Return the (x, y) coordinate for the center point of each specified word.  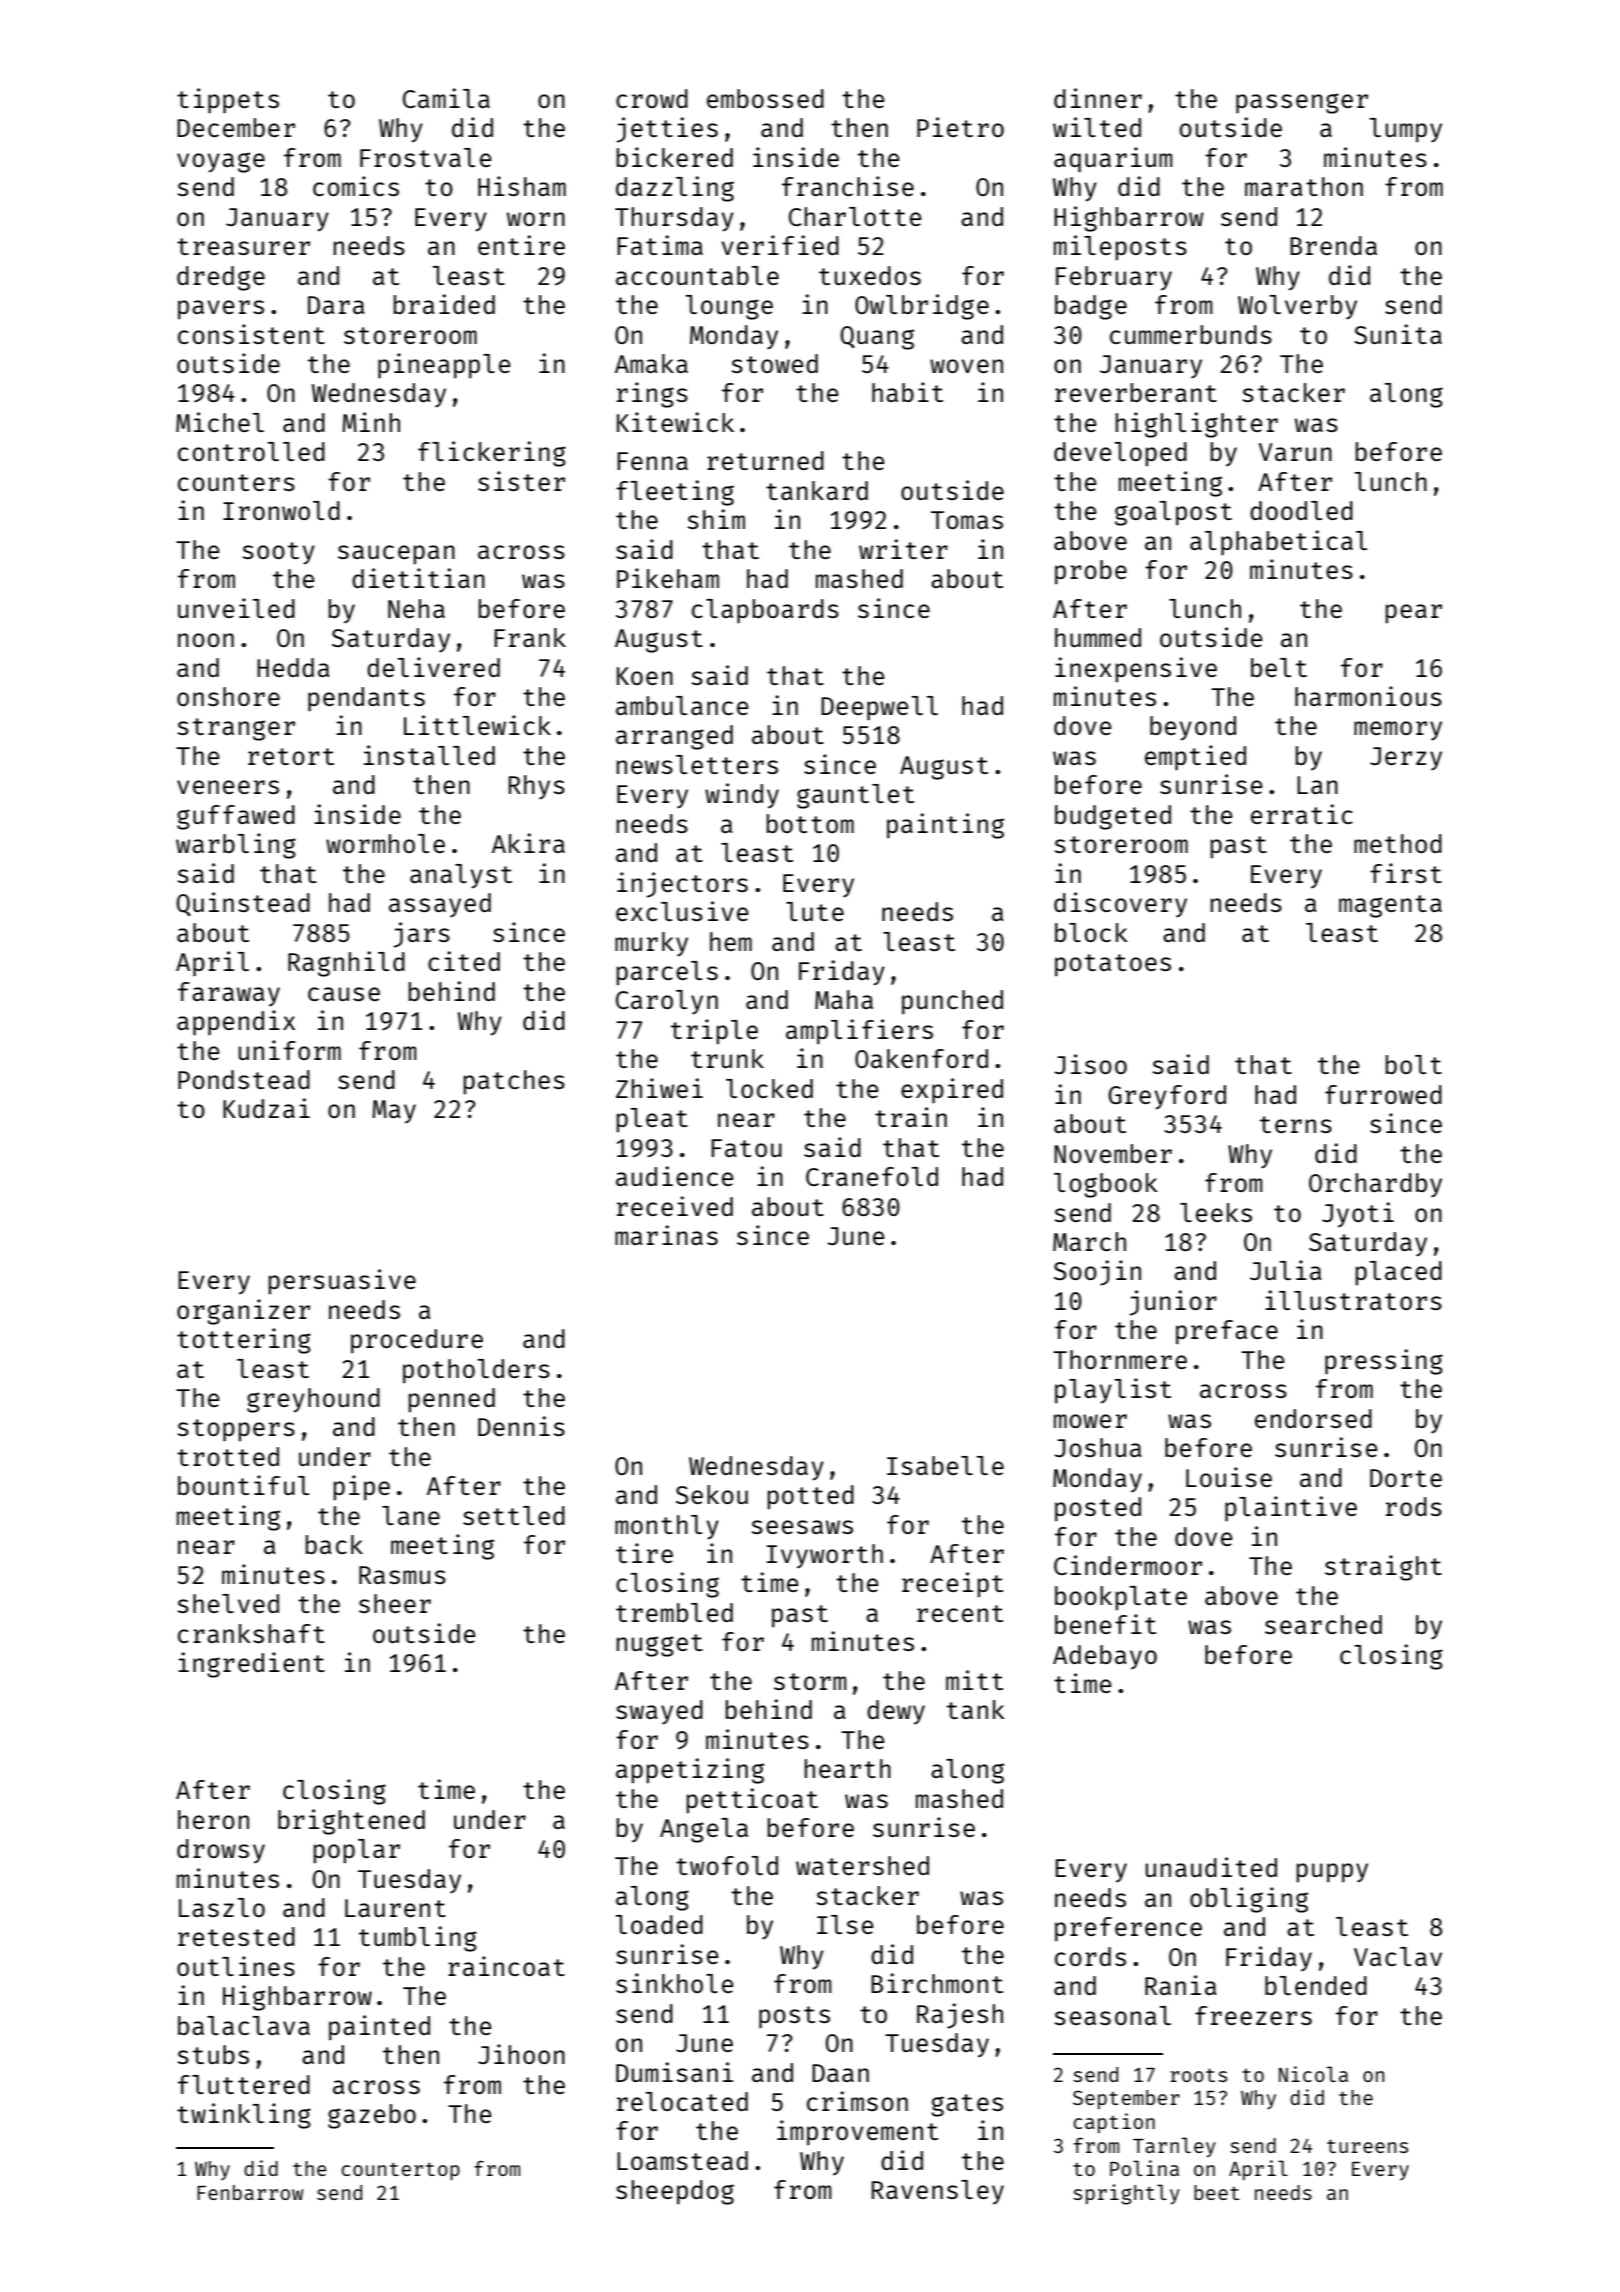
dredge (221, 278)
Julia (1286, 1270)
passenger (1302, 103)
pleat (652, 1120)
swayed (659, 1712)
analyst (461, 876)
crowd (652, 98)
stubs (213, 2054)
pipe (361, 1488)
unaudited (1211, 1867)
